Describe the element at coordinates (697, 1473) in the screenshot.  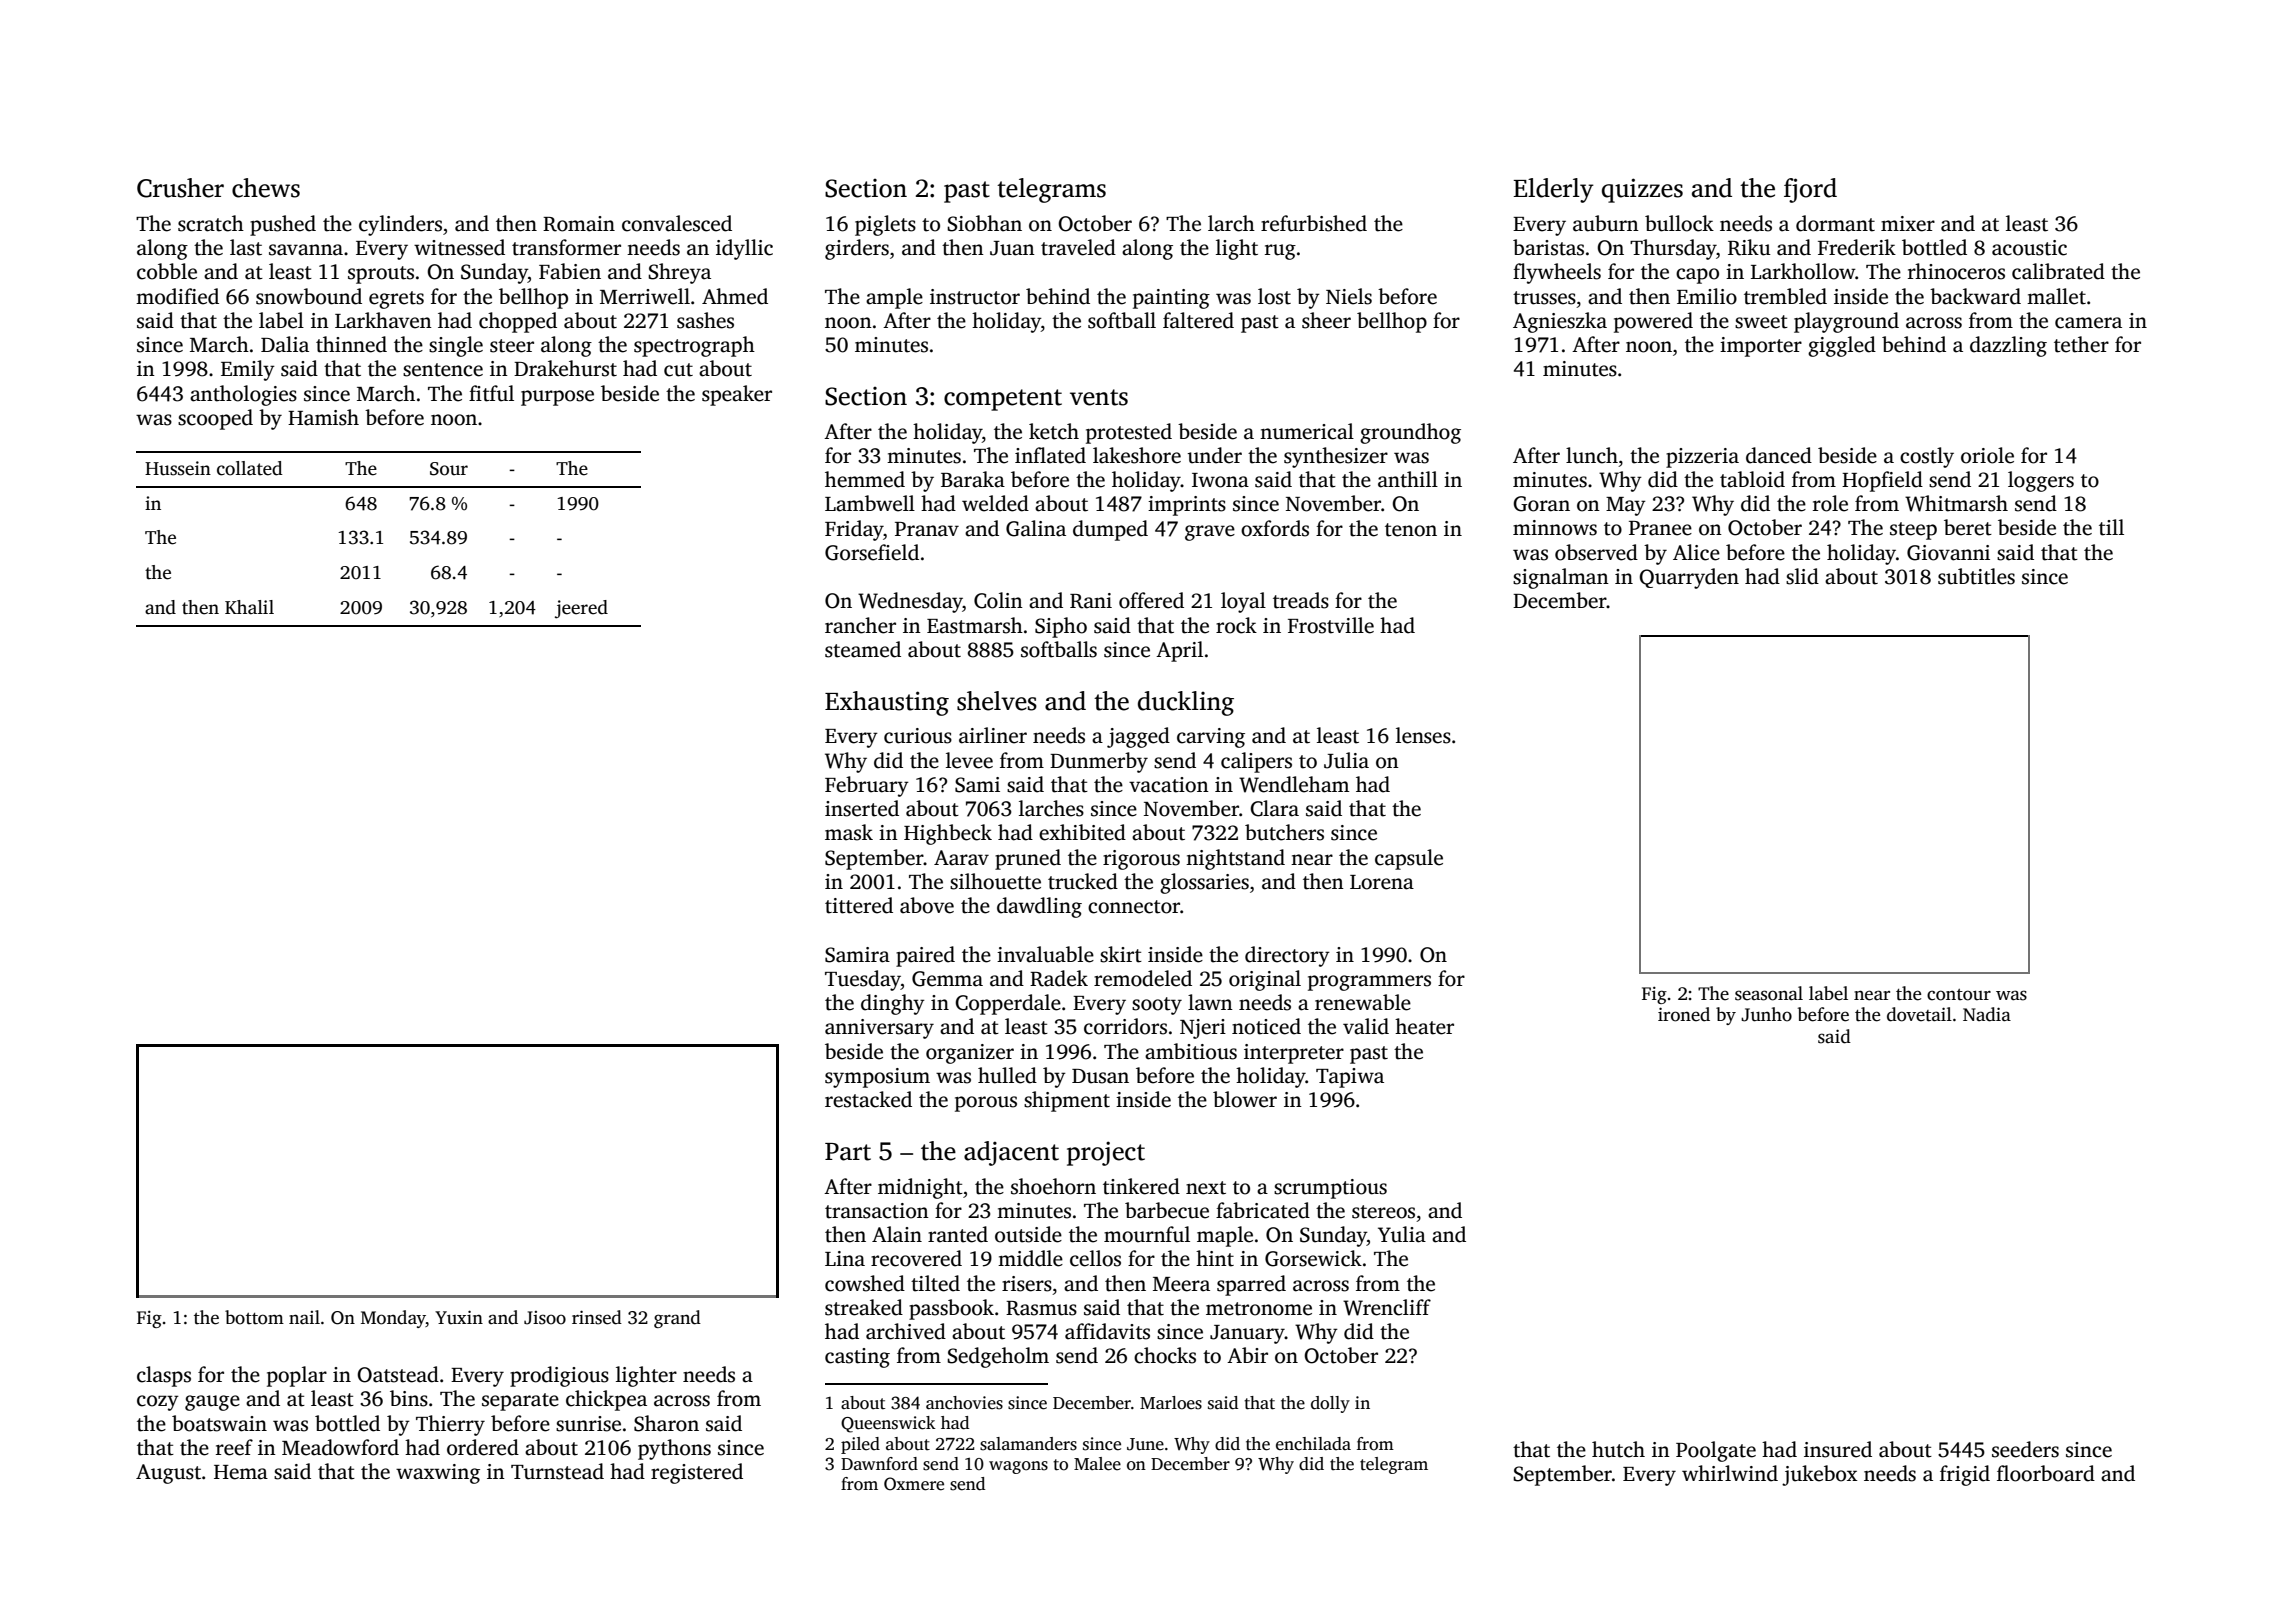
I see `registered` at that location.
